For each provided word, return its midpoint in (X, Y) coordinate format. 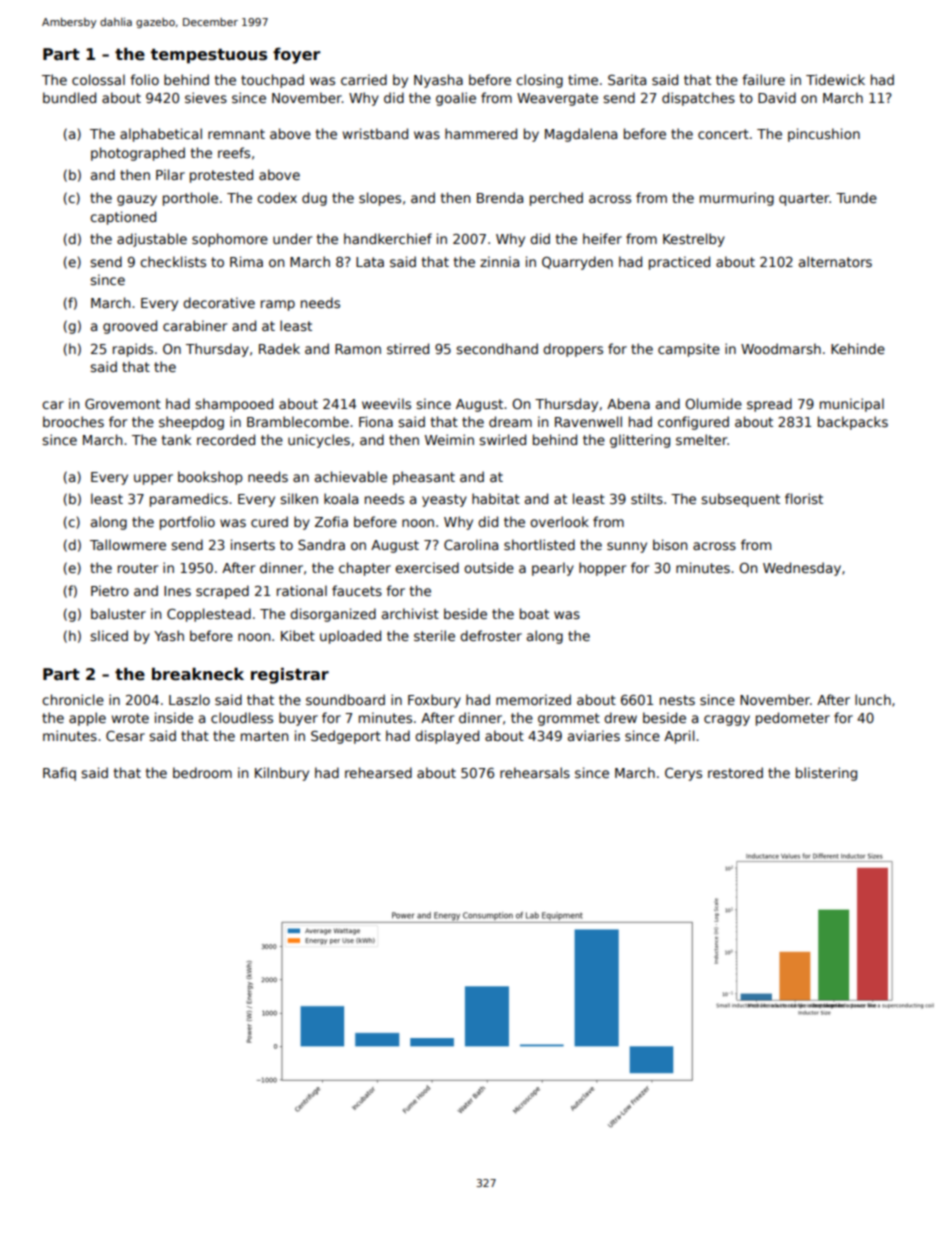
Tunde (856, 197)
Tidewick (835, 79)
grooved (130, 327)
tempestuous (209, 56)
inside (174, 717)
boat (534, 613)
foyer (296, 56)
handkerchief (388, 238)
